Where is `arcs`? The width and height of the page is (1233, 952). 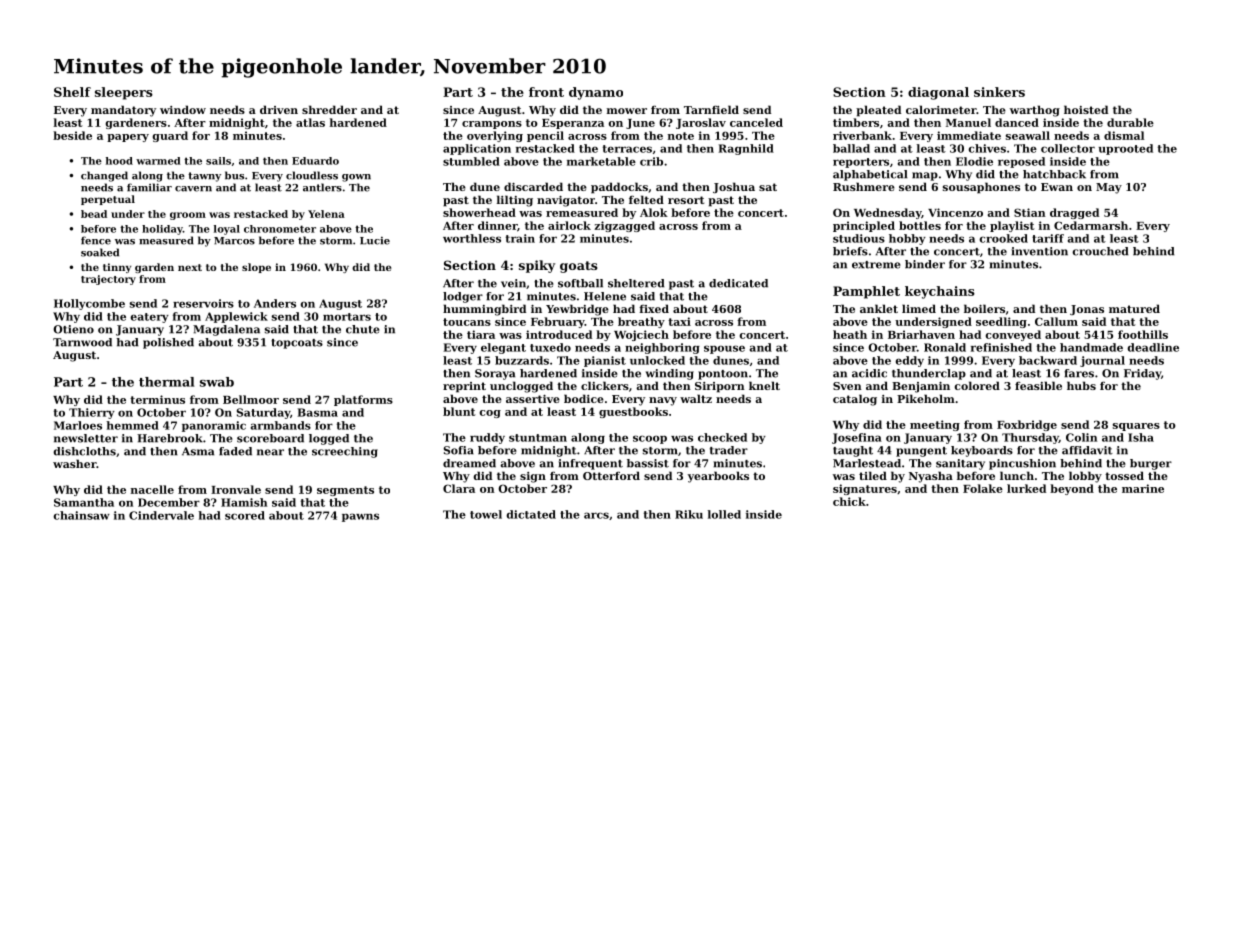 arcs is located at coordinates (596, 515).
